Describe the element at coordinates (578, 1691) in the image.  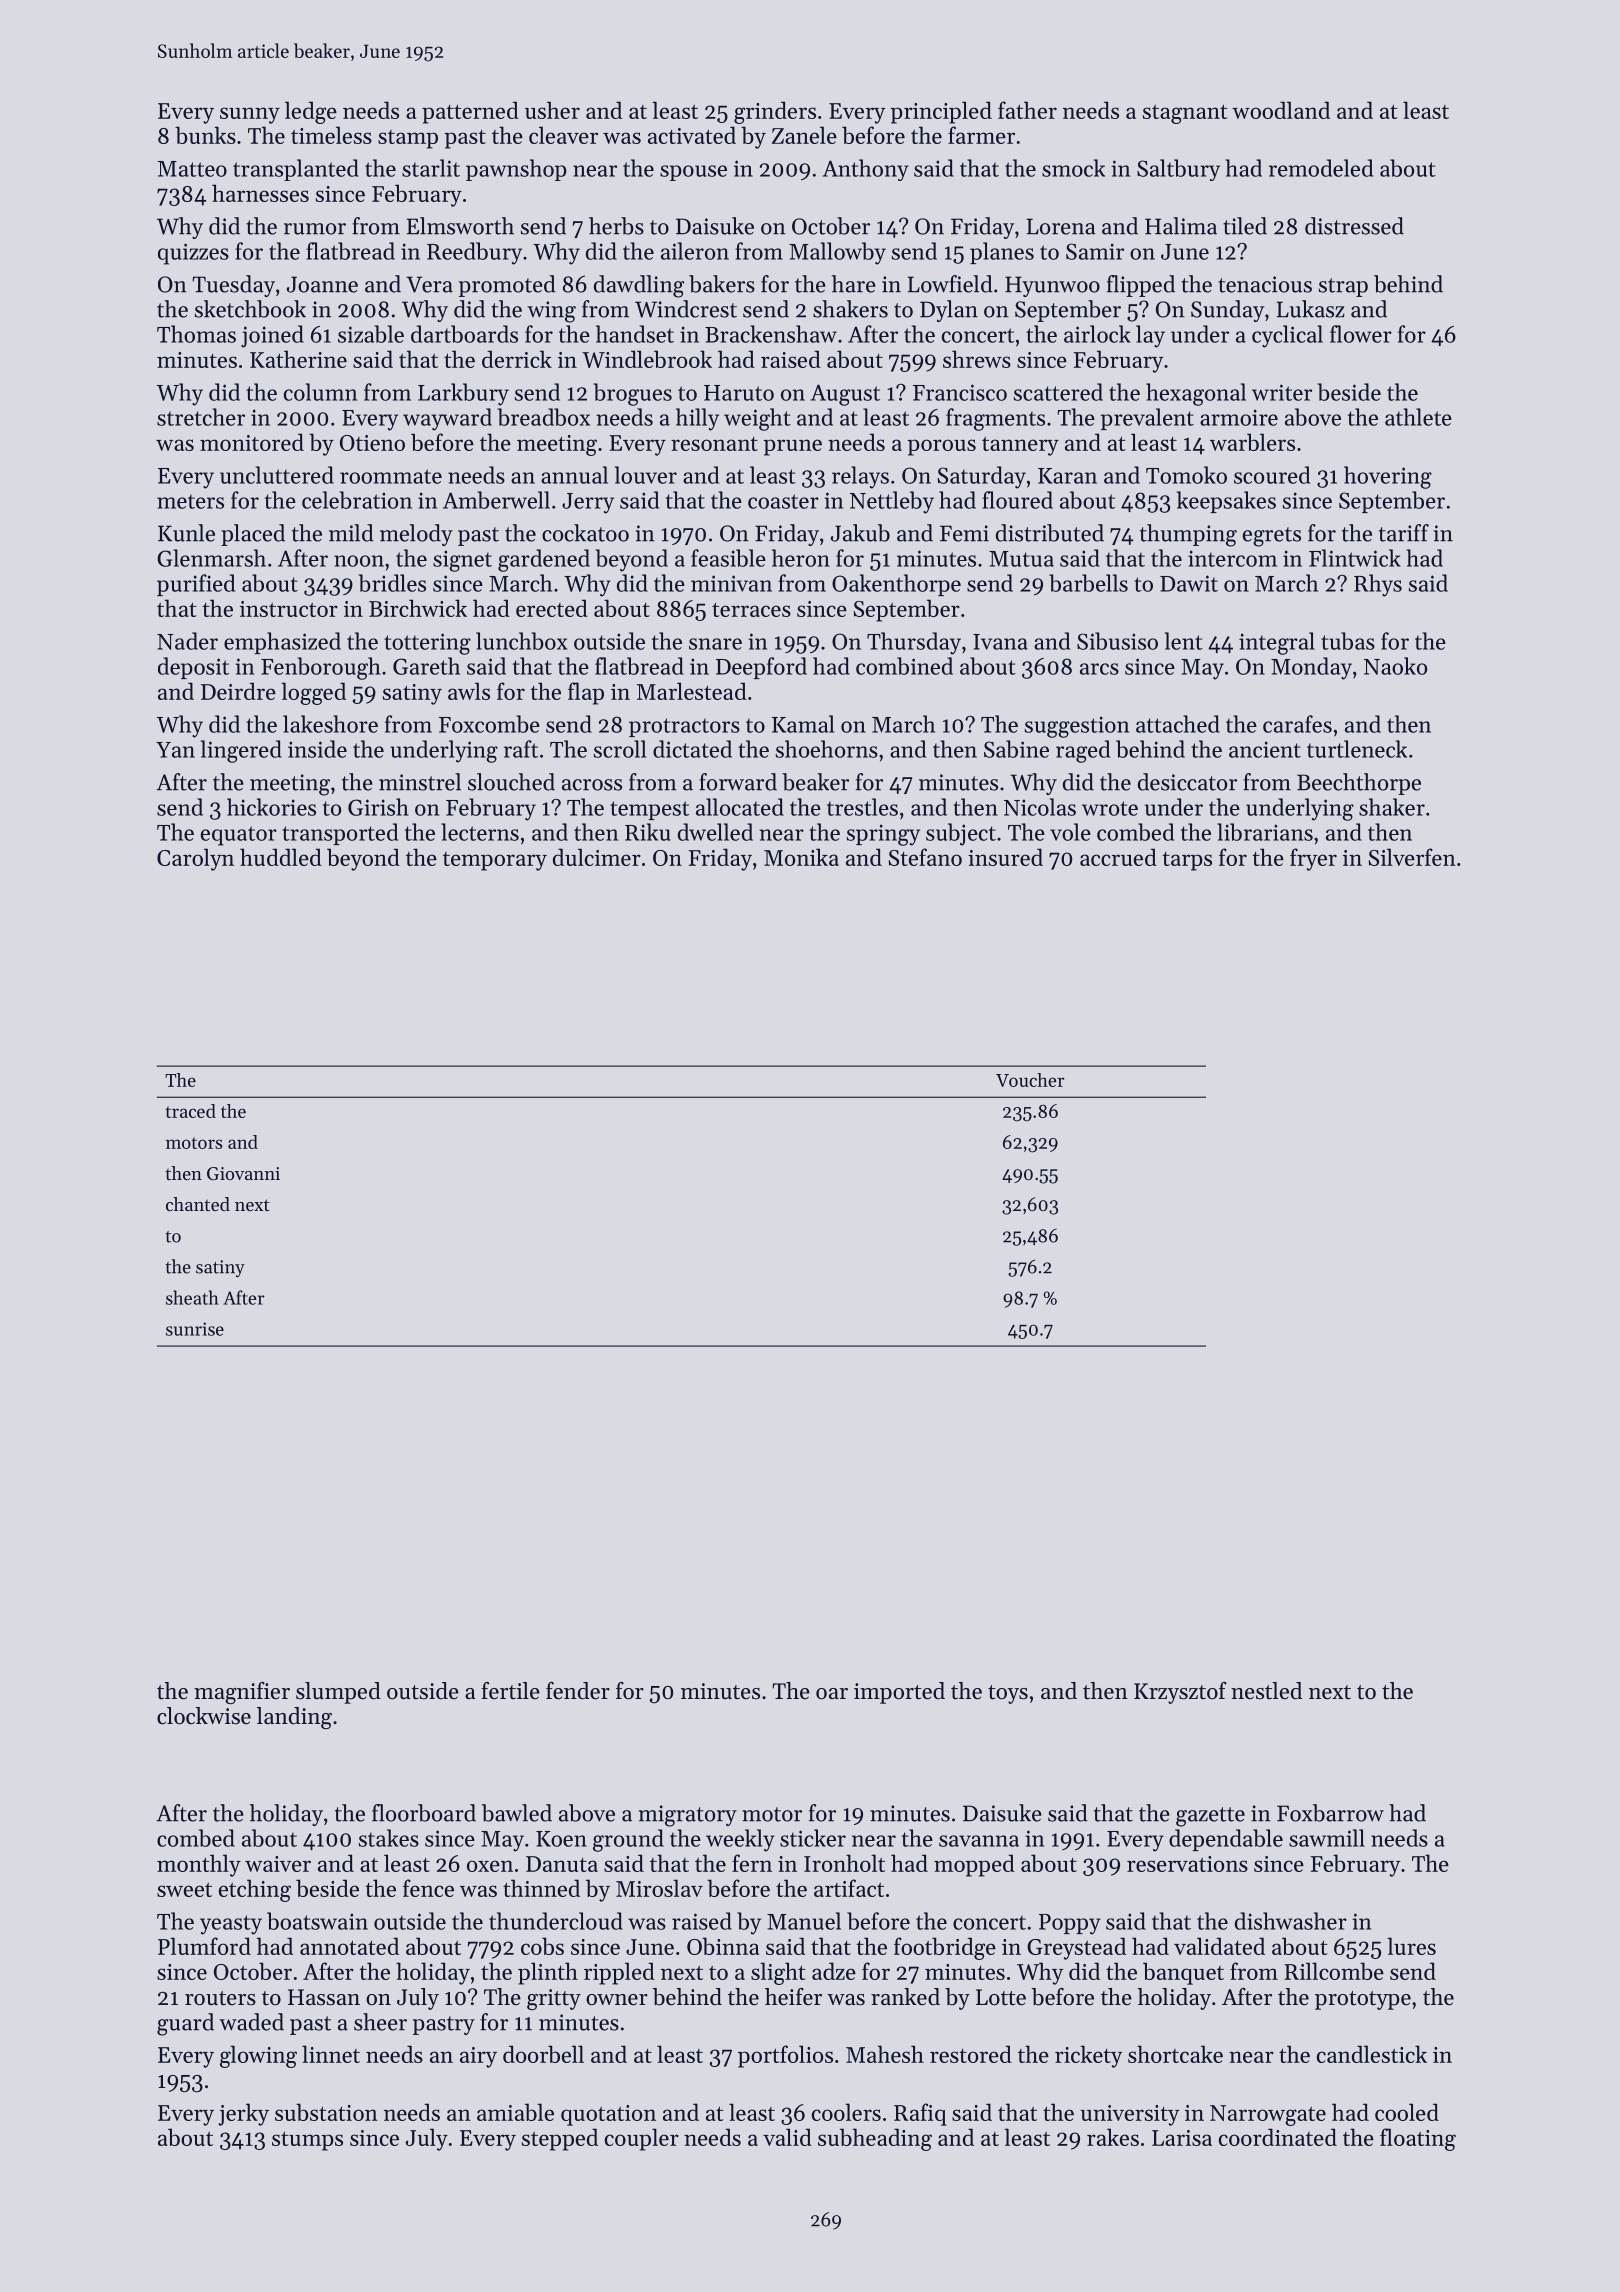
I see `fender` at that location.
